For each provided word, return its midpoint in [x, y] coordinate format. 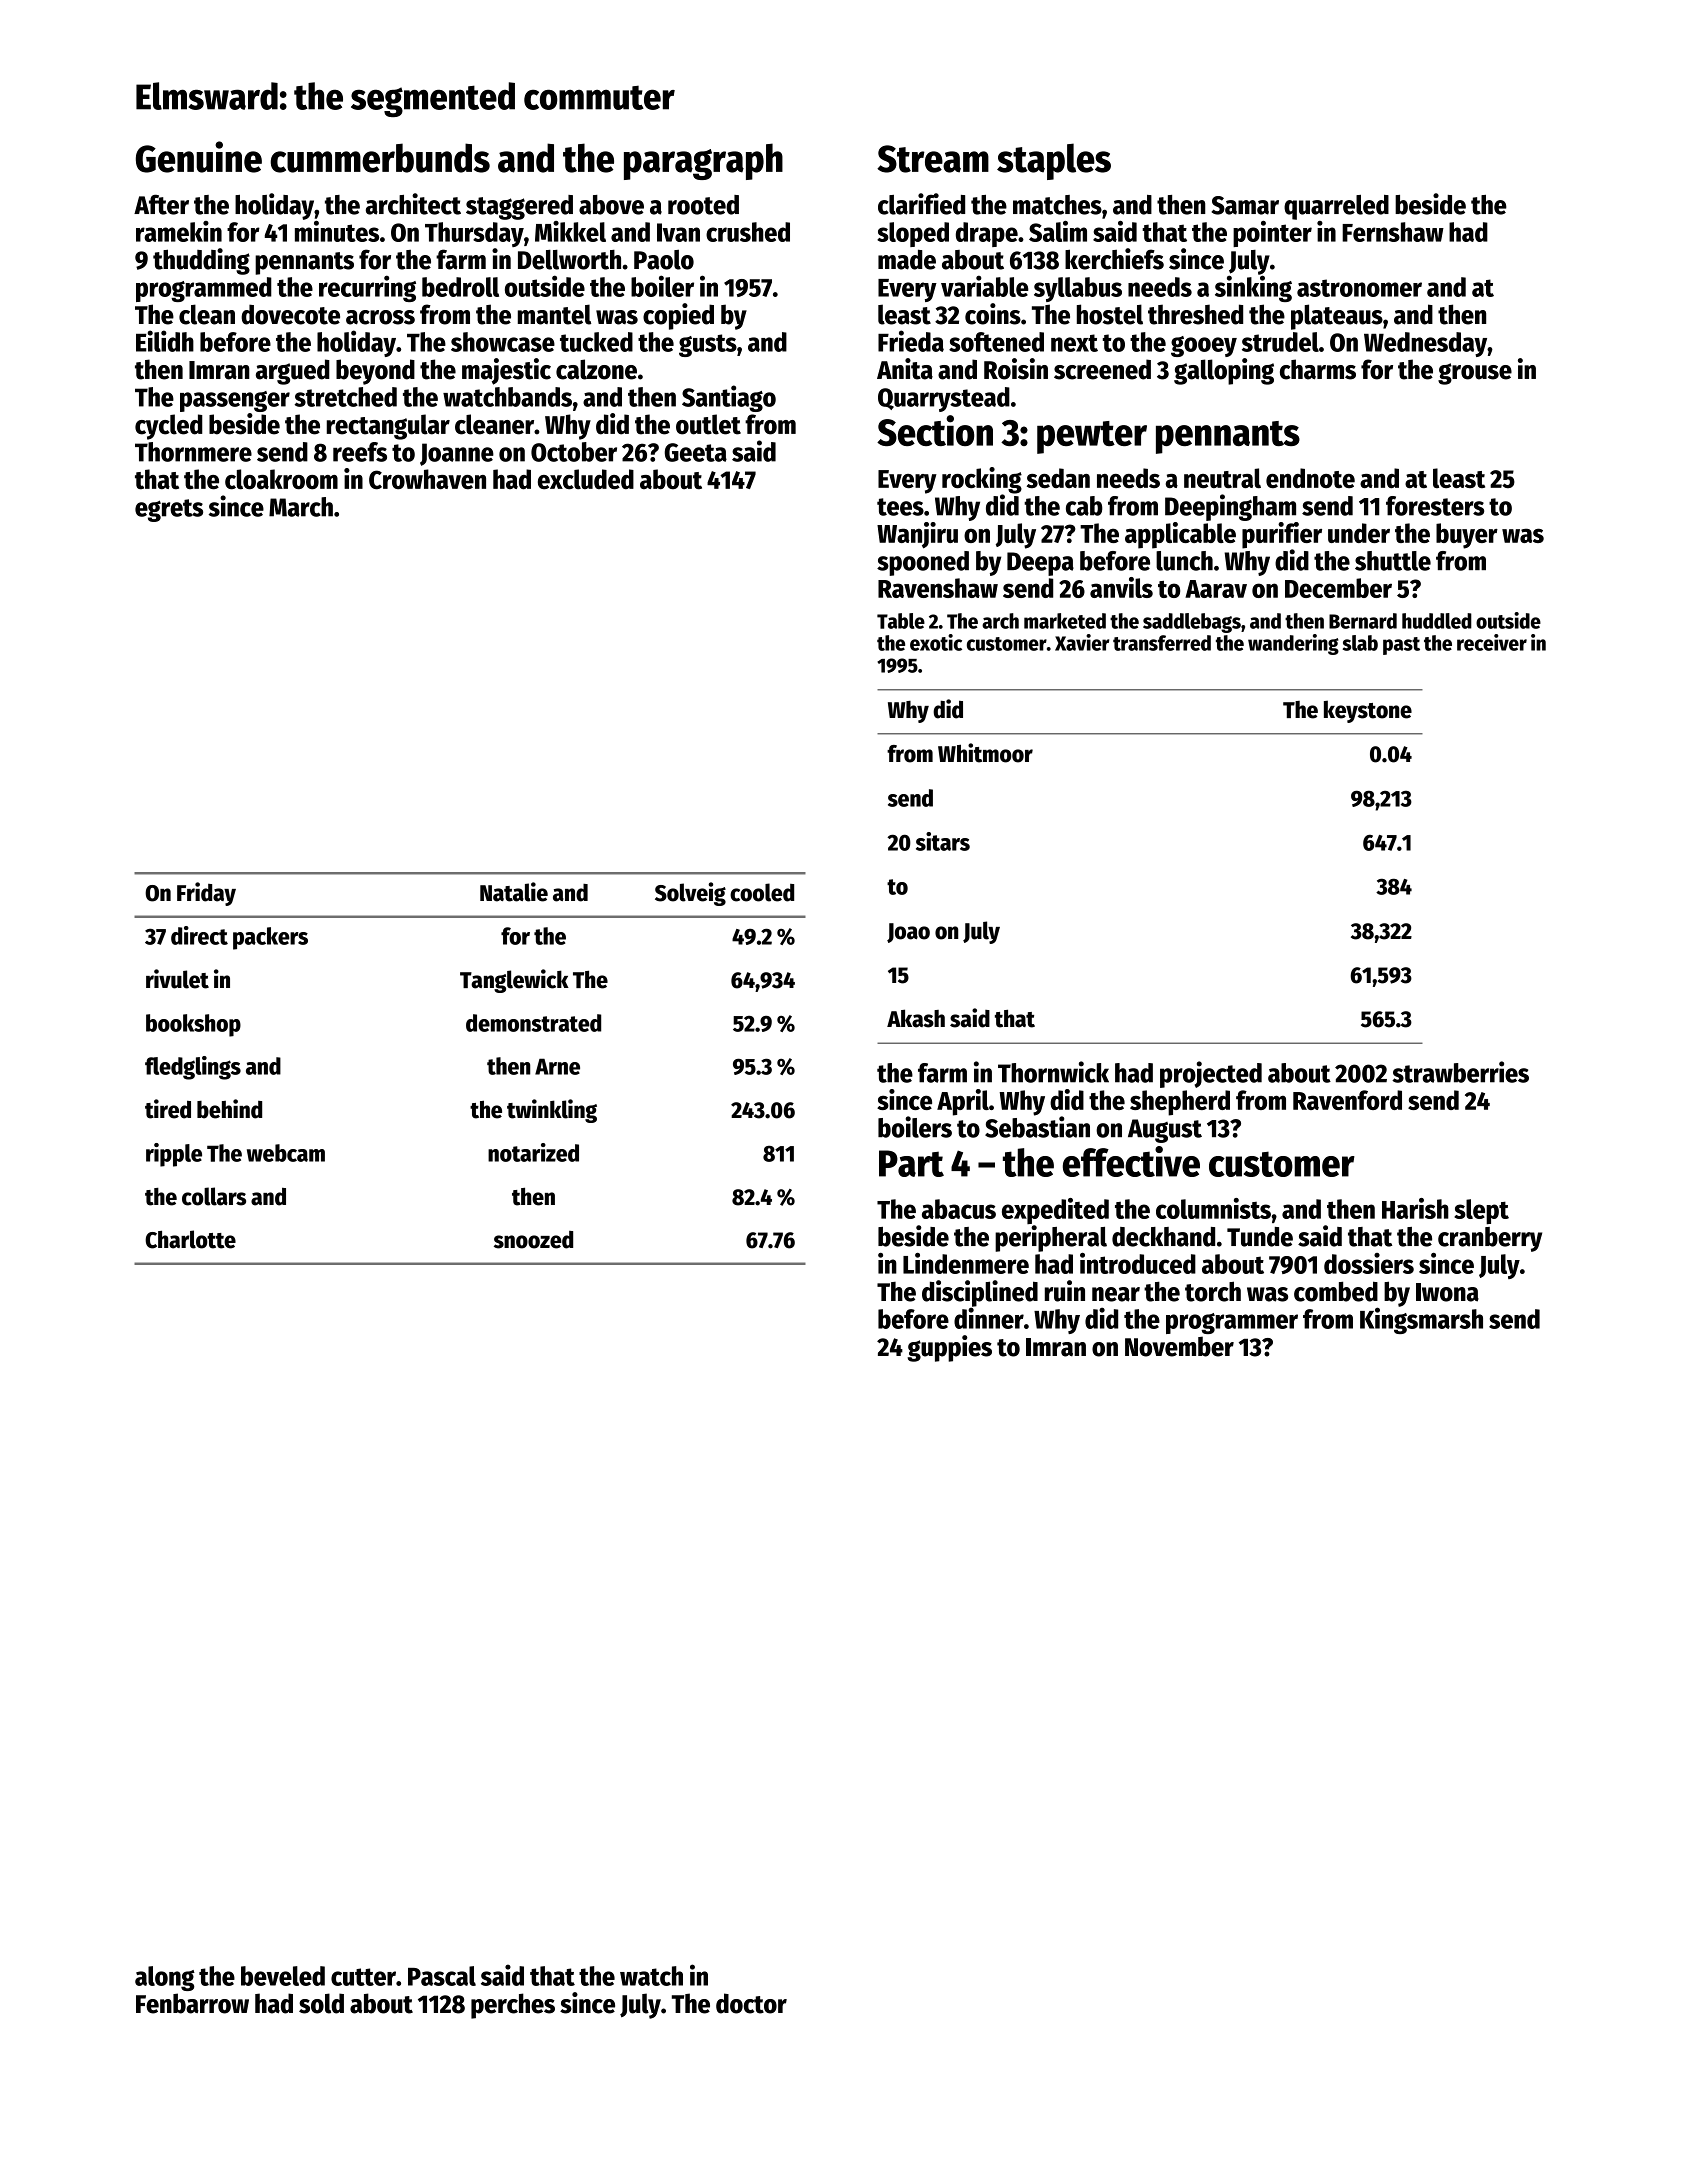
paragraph [703, 161]
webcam [286, 1153]
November [1179, 1346]
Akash [916, 1018]
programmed [204, 289]
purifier [1282, 535]
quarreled [1336, 207]
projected [1211, 1074]
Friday [206, 894]
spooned [923, 563]
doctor [751, 2003]
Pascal [442, 1976]
